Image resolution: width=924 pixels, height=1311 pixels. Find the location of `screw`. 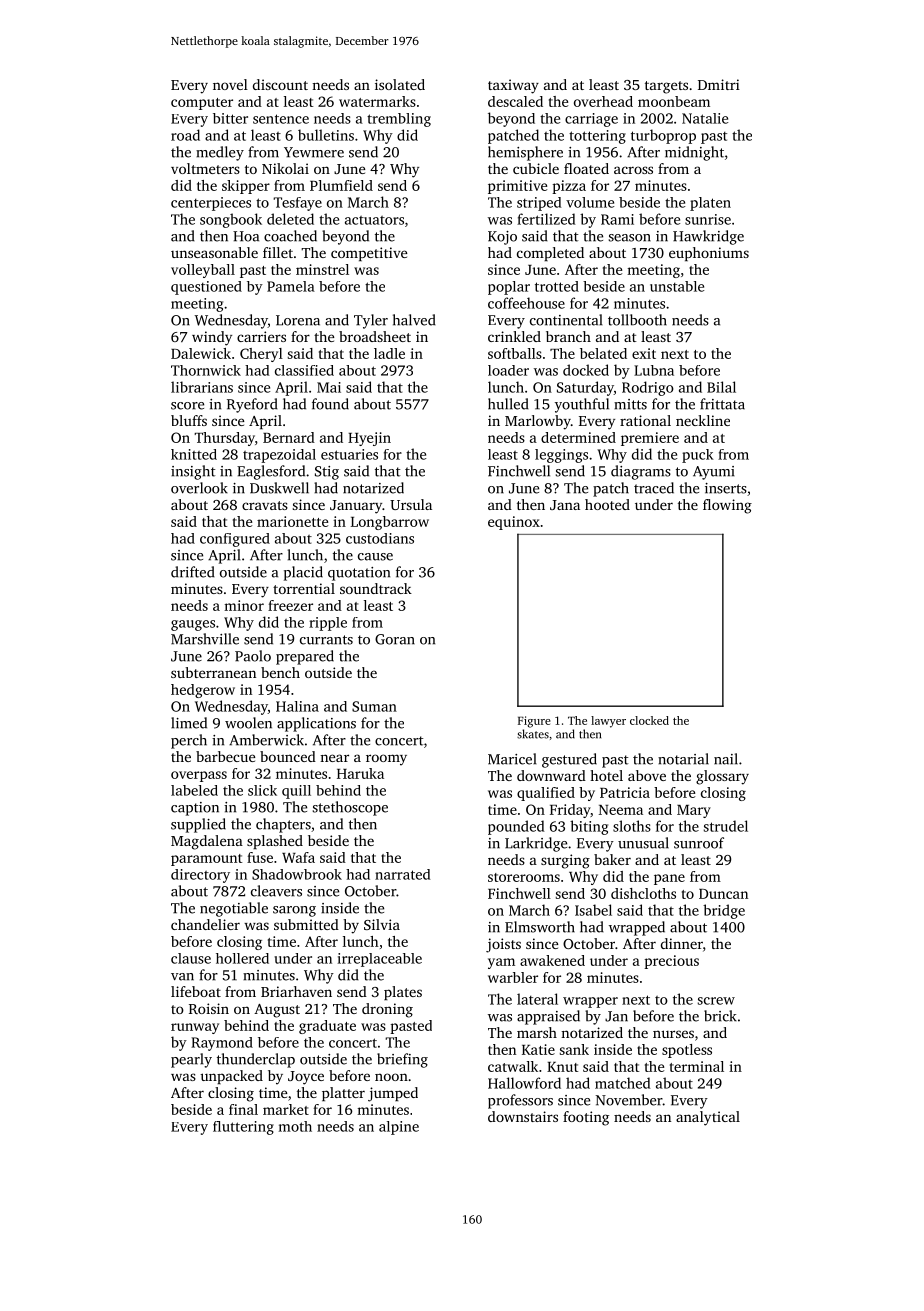

screw is located at coordinates (716, 1001).
